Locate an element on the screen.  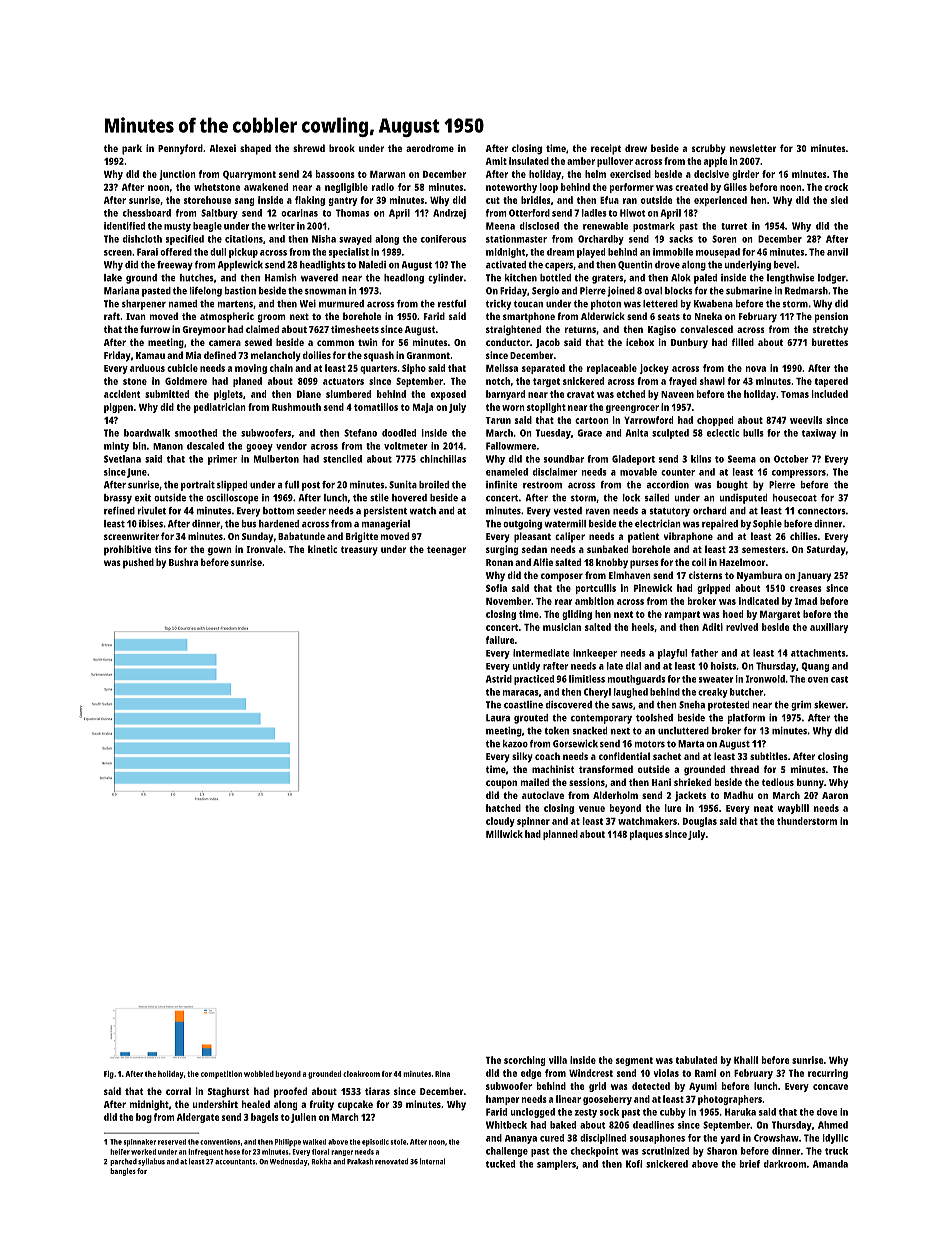
receipt is located at coordinates (606, 149).
